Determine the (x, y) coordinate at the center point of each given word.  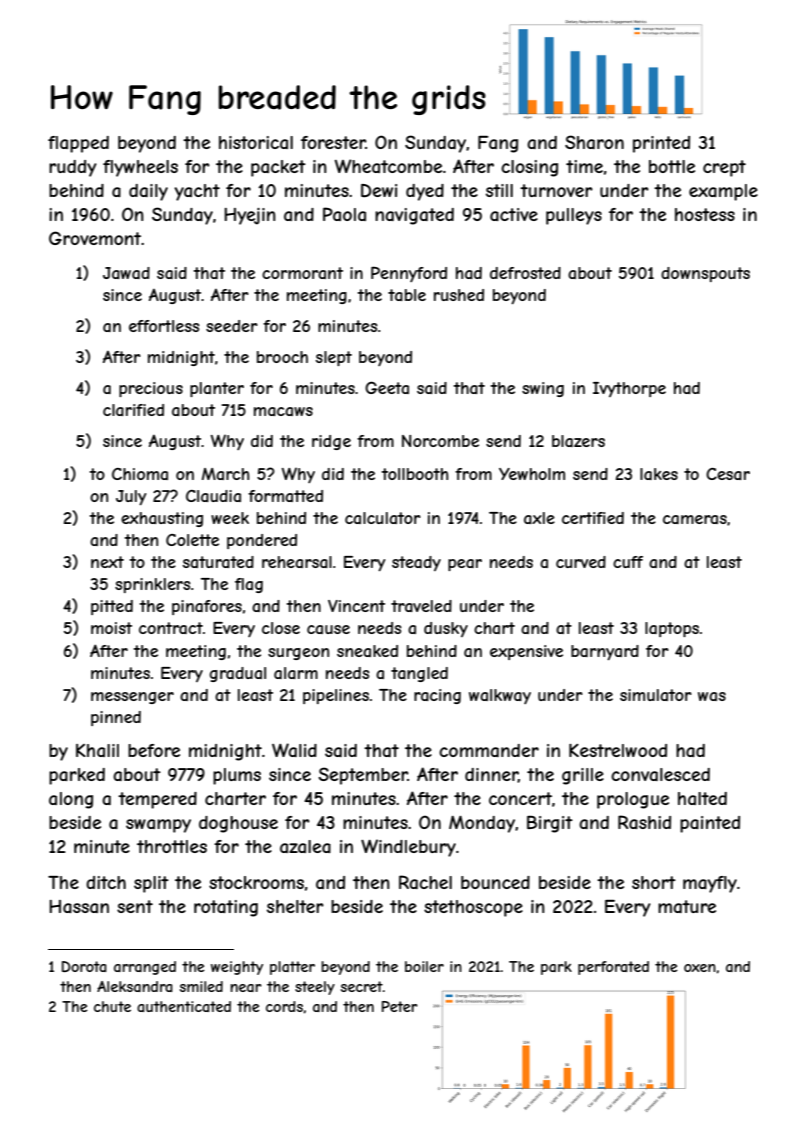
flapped (78, 144)
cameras (695, 519)
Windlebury (408, 848)
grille (583, 776)
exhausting (162, 519)
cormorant (302, 273)
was (712, 696)
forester (333, 142)
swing (543, 389)
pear (465, 565)
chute (112, 1006)
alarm (296, 673)
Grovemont (95, 238)
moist (111, 628)
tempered (157, 800)
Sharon (594, 142)
